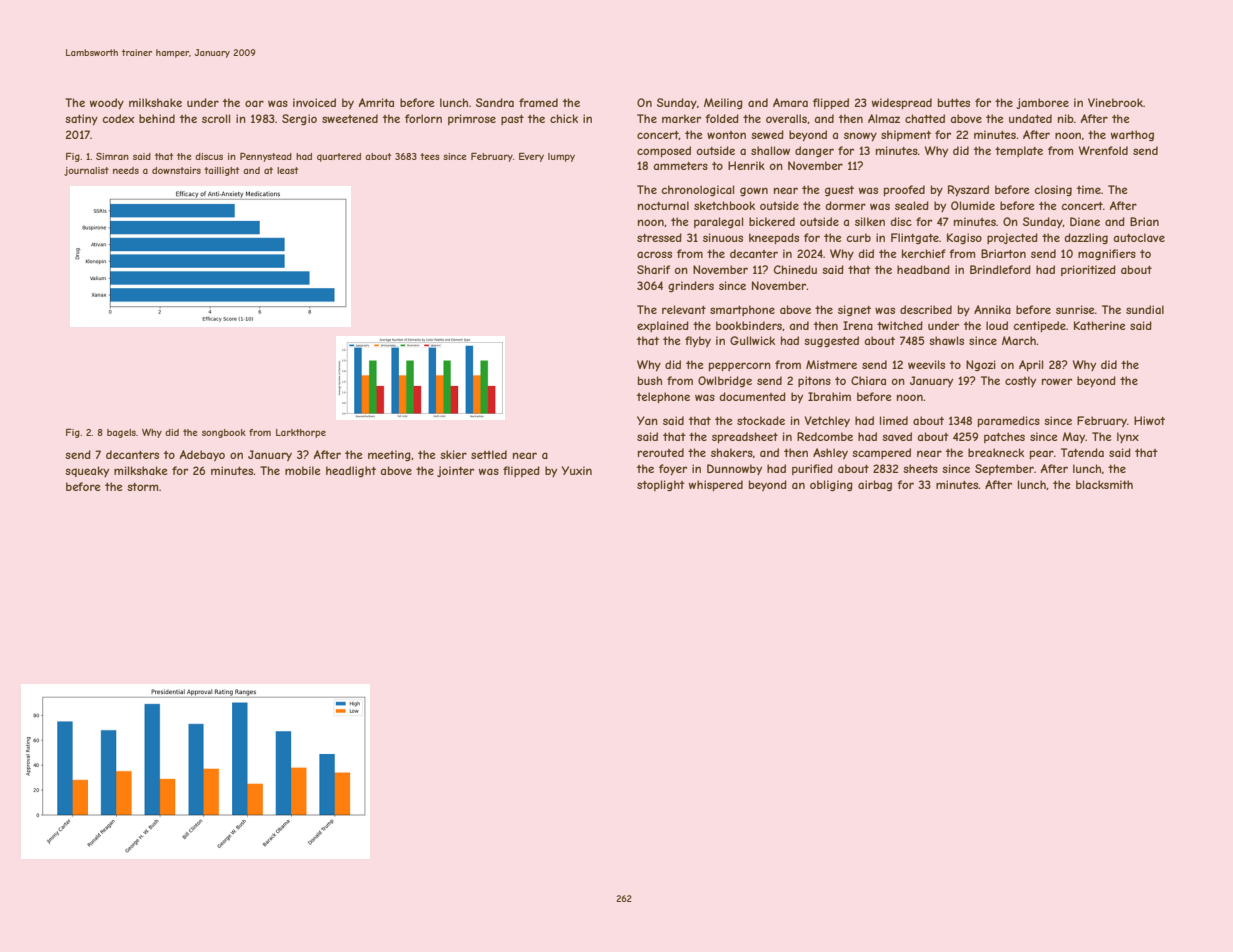  I want to click on invoiced, so click(314, 102).
